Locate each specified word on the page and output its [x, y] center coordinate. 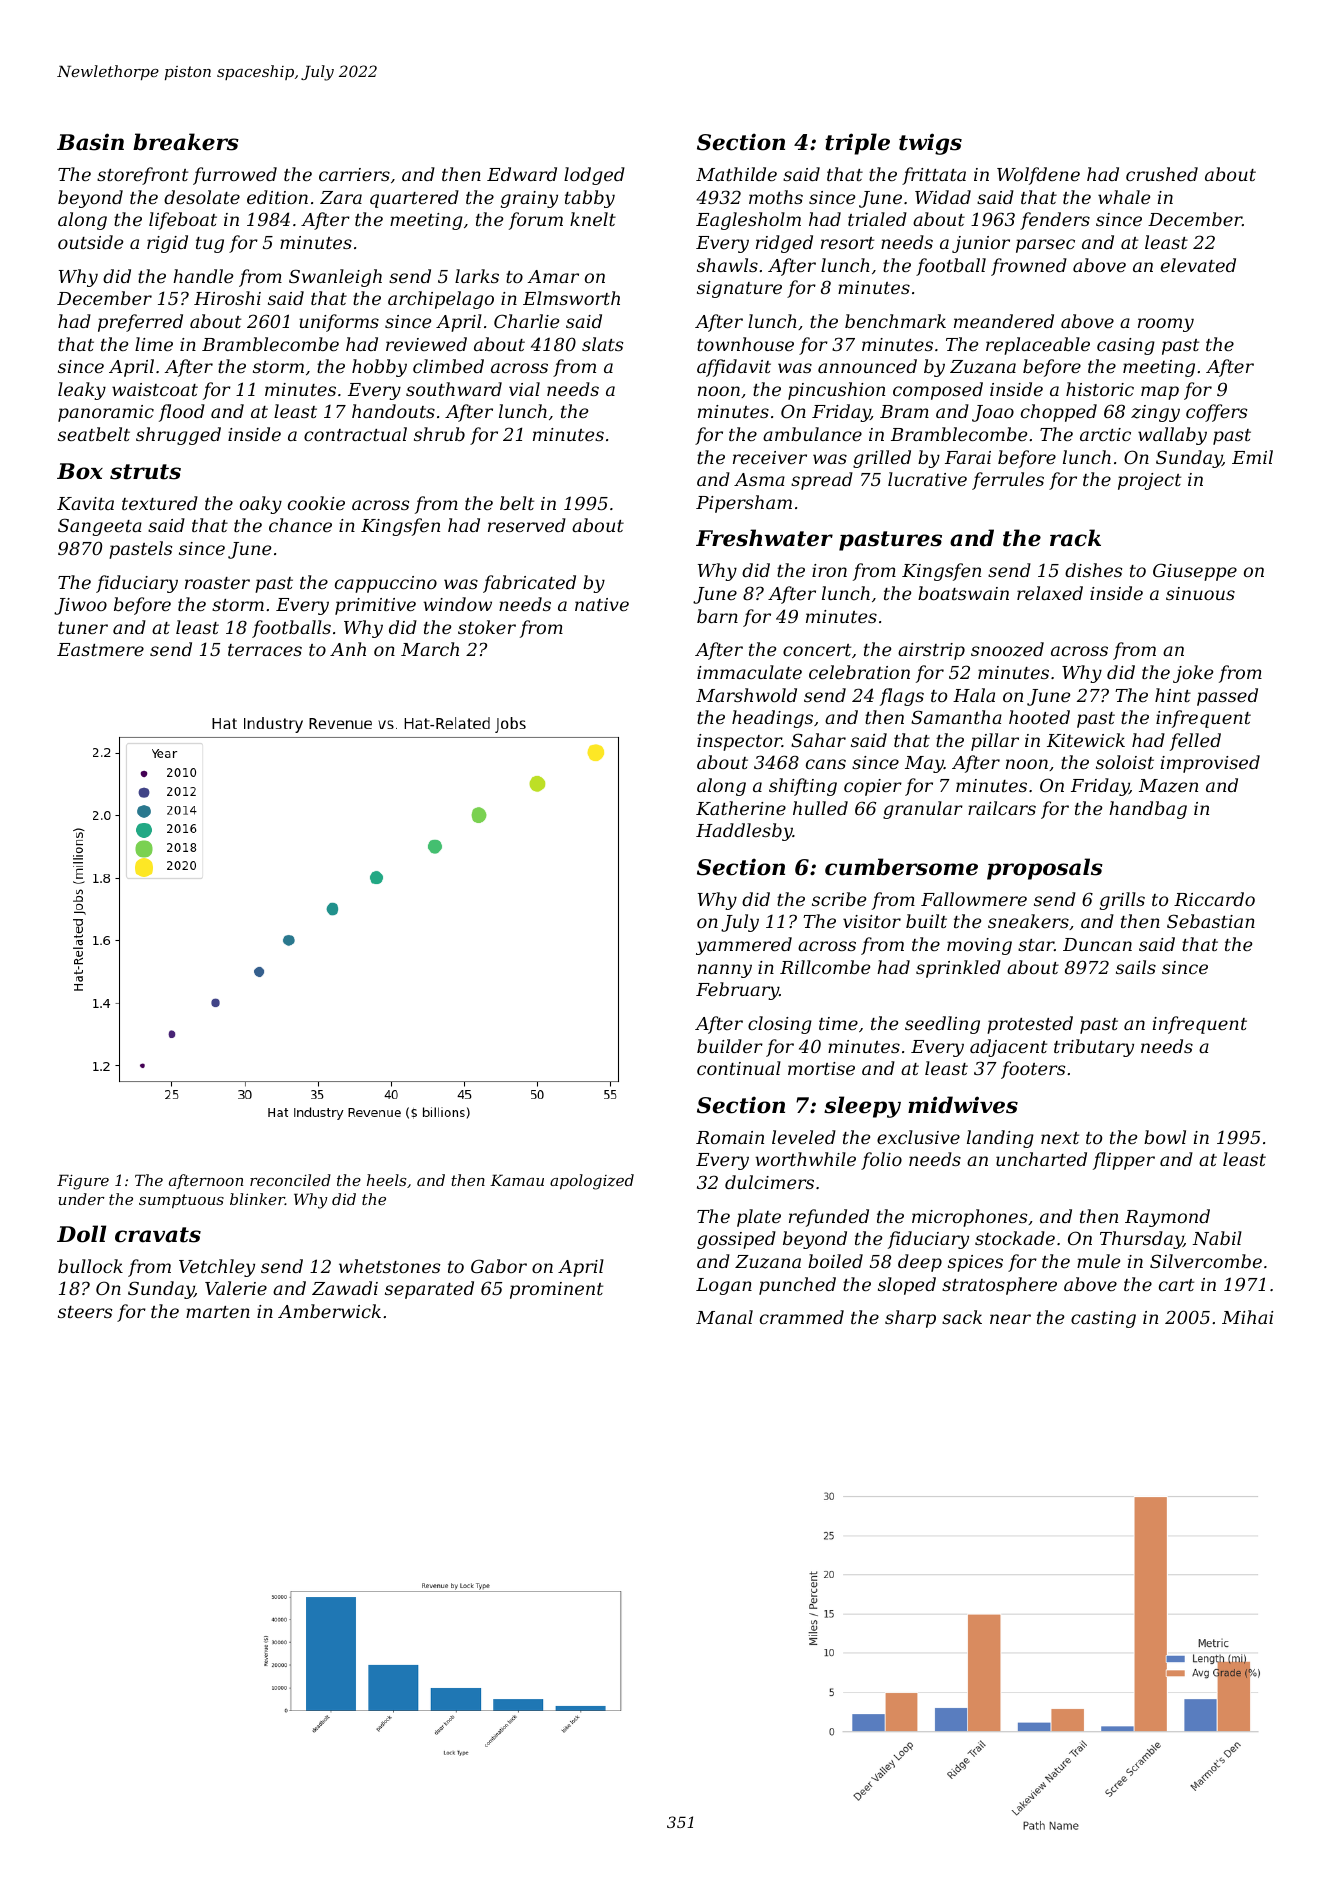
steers [85, 1312]
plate [759, 1218]
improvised [1210, 764]
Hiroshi [227, 298]
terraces [265, 650]
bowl [1165, 1137]
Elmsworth [571, 298]
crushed [1162, 174]
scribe [839, 899]
